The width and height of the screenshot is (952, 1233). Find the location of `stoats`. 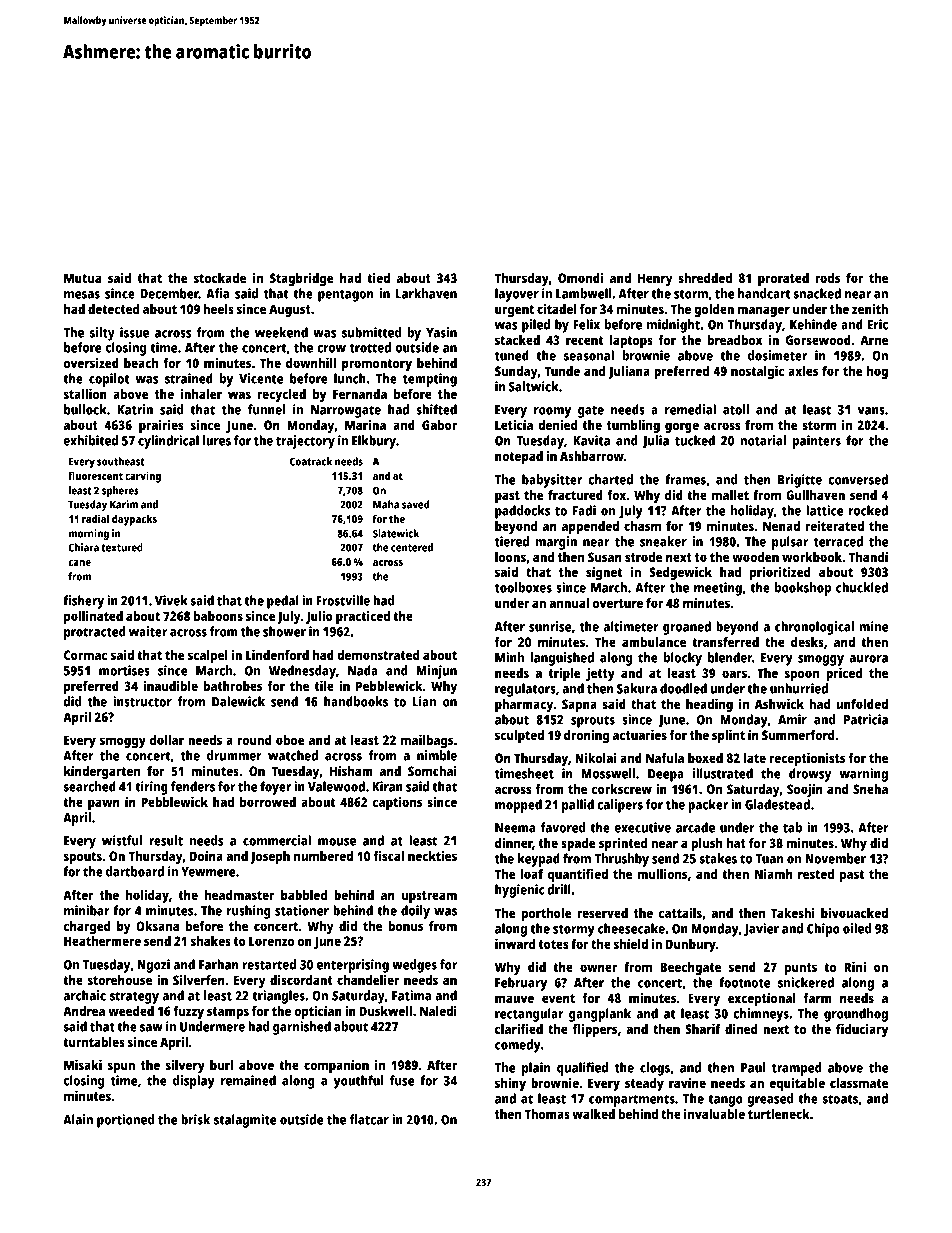

stoats is located at coordinates (840, 1099).
